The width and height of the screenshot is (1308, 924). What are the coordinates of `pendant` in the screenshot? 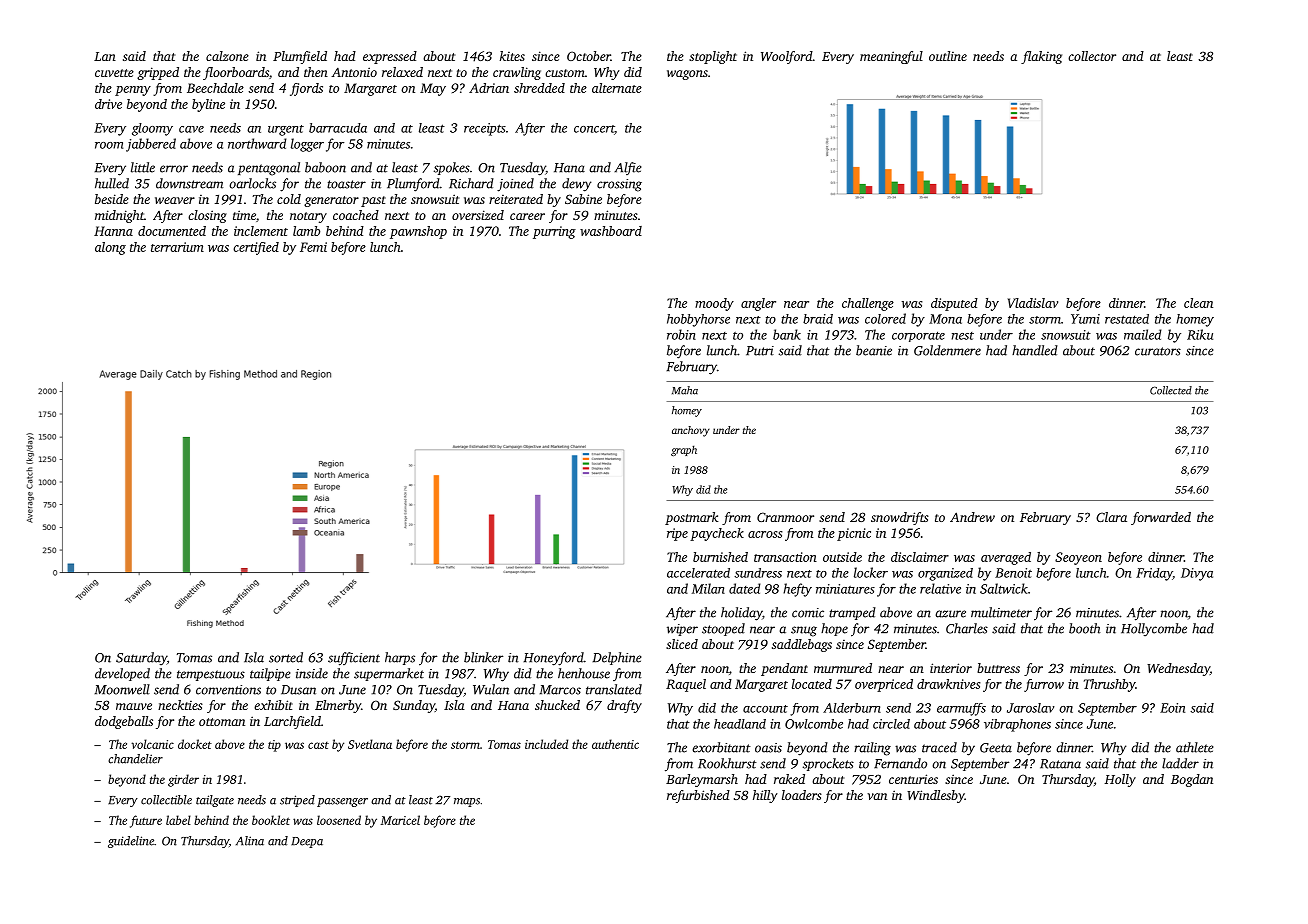 It's located at (784, 669).
